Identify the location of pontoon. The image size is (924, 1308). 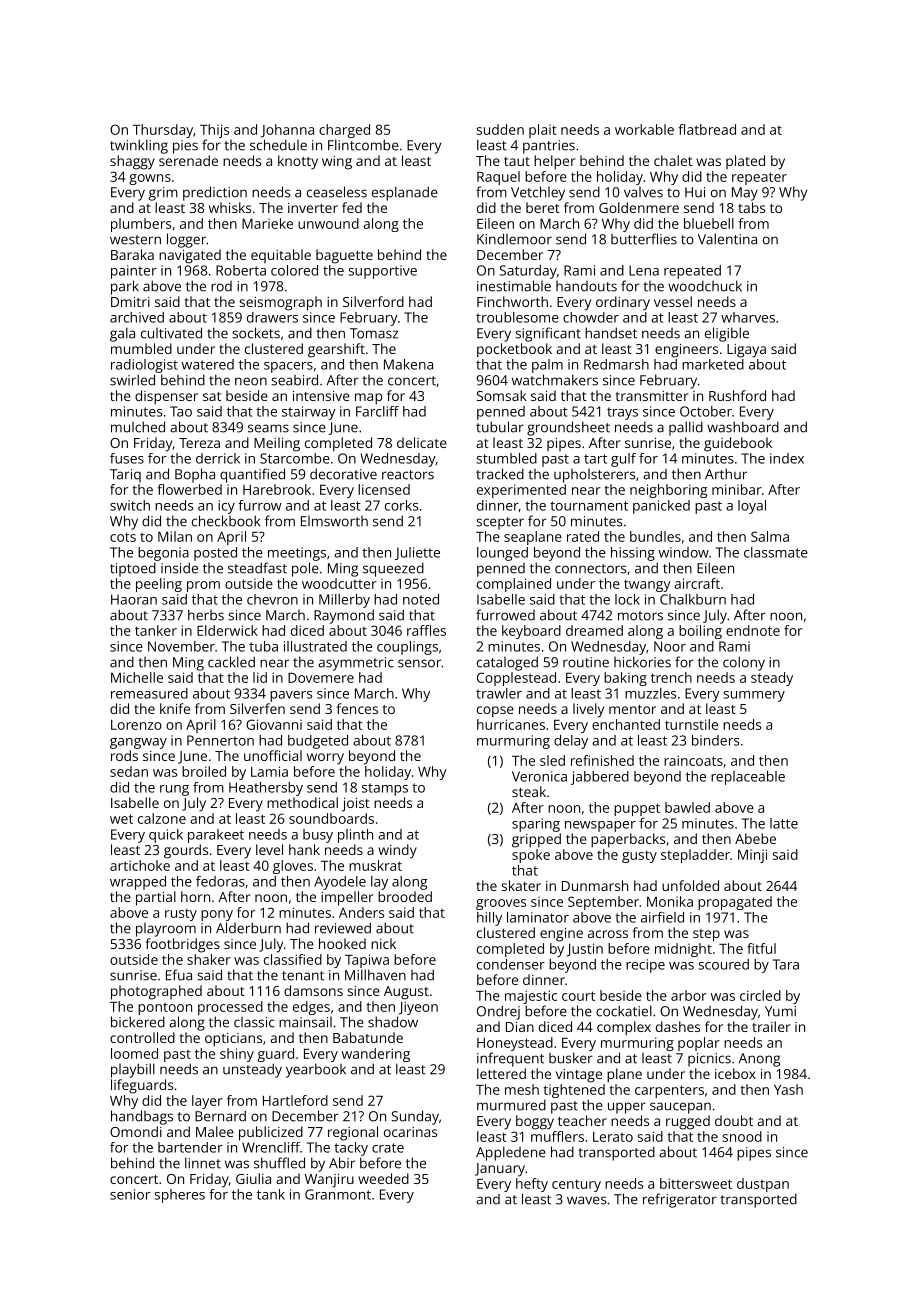
(165, 1009).
